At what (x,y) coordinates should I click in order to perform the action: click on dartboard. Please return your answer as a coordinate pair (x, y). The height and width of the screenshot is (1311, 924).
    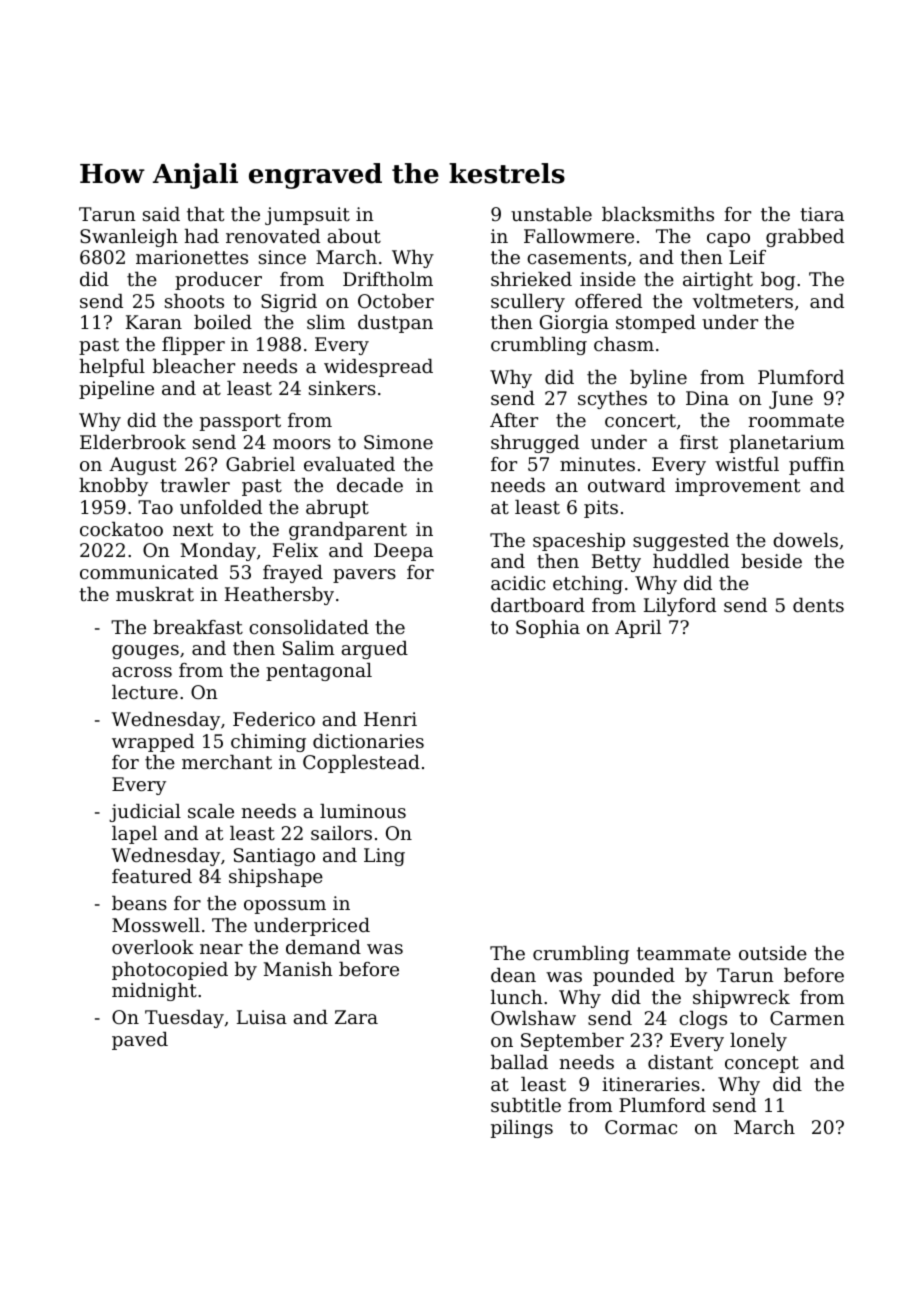
    Looking at the image, I should click on (538, 605).
